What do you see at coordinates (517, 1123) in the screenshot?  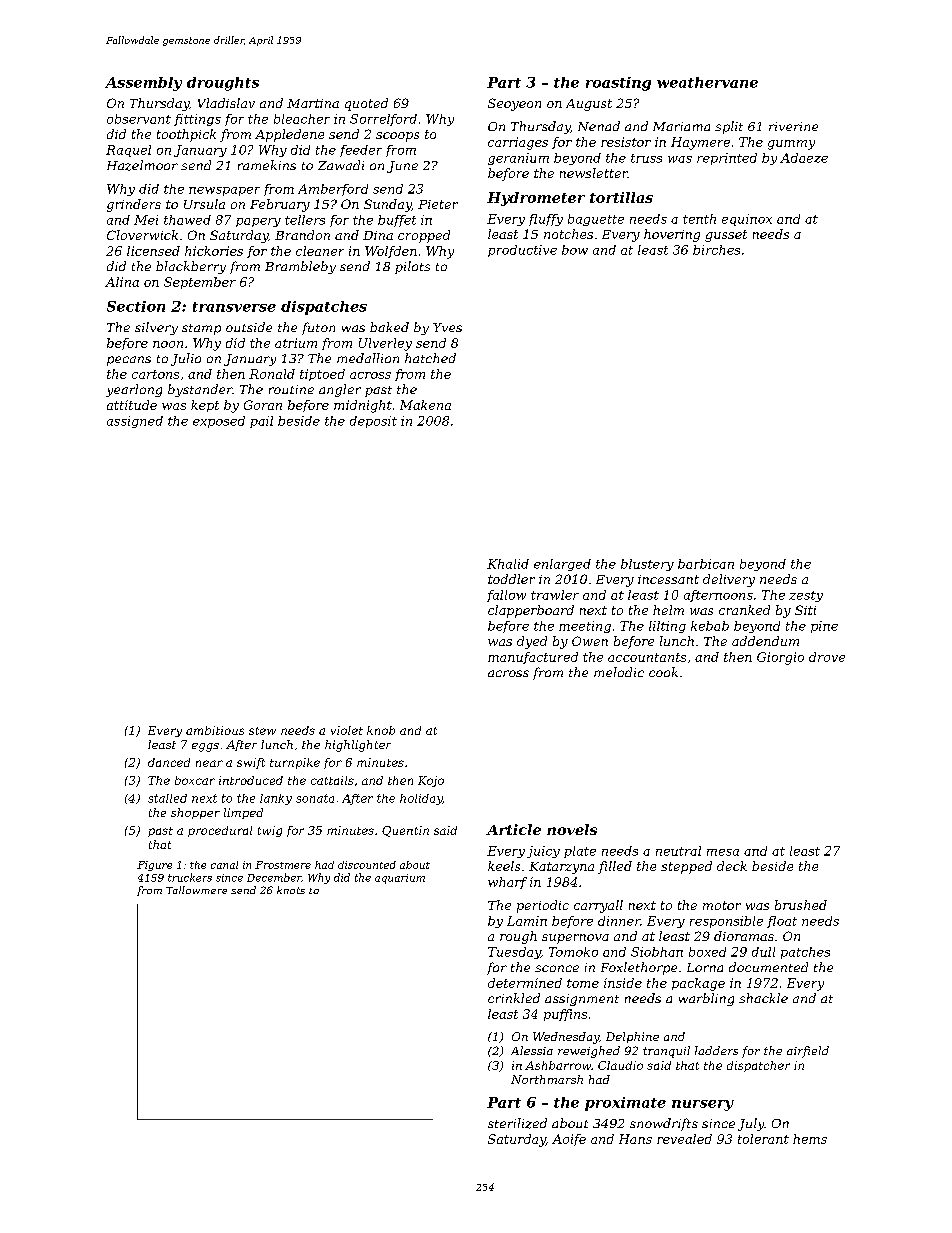 I see `sterilized` at bounding box center [517, 1123].
